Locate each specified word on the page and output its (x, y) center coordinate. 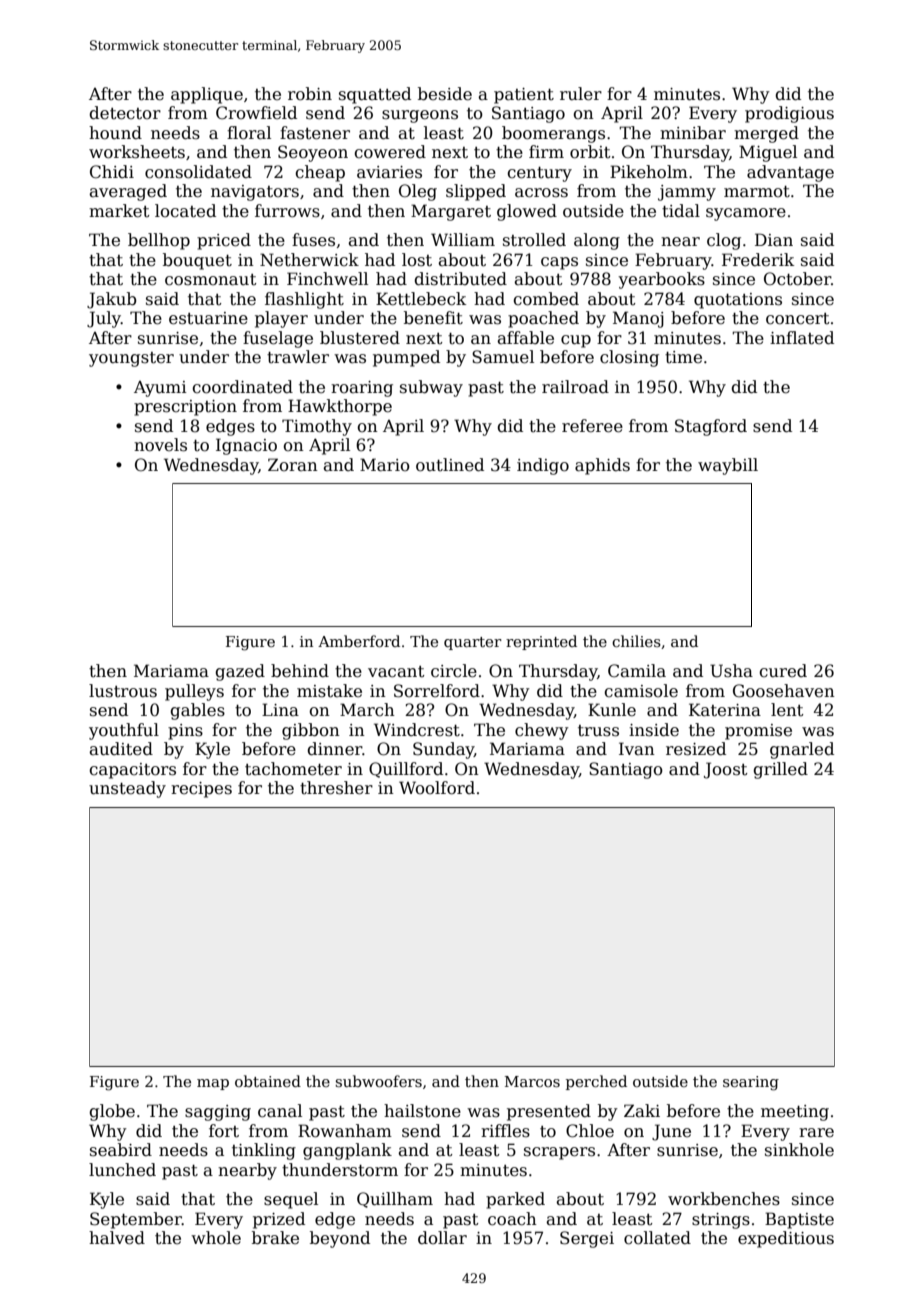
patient (524, 96)
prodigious (789, 114)
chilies (636, 641)
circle (454, 671)
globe (112, 1112)
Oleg (418, 192)
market (119, 211)
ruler (581, 94)
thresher (336, 788)
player (281, 319)
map (213, 1084)
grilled (780, 770)
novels (160, 445)
